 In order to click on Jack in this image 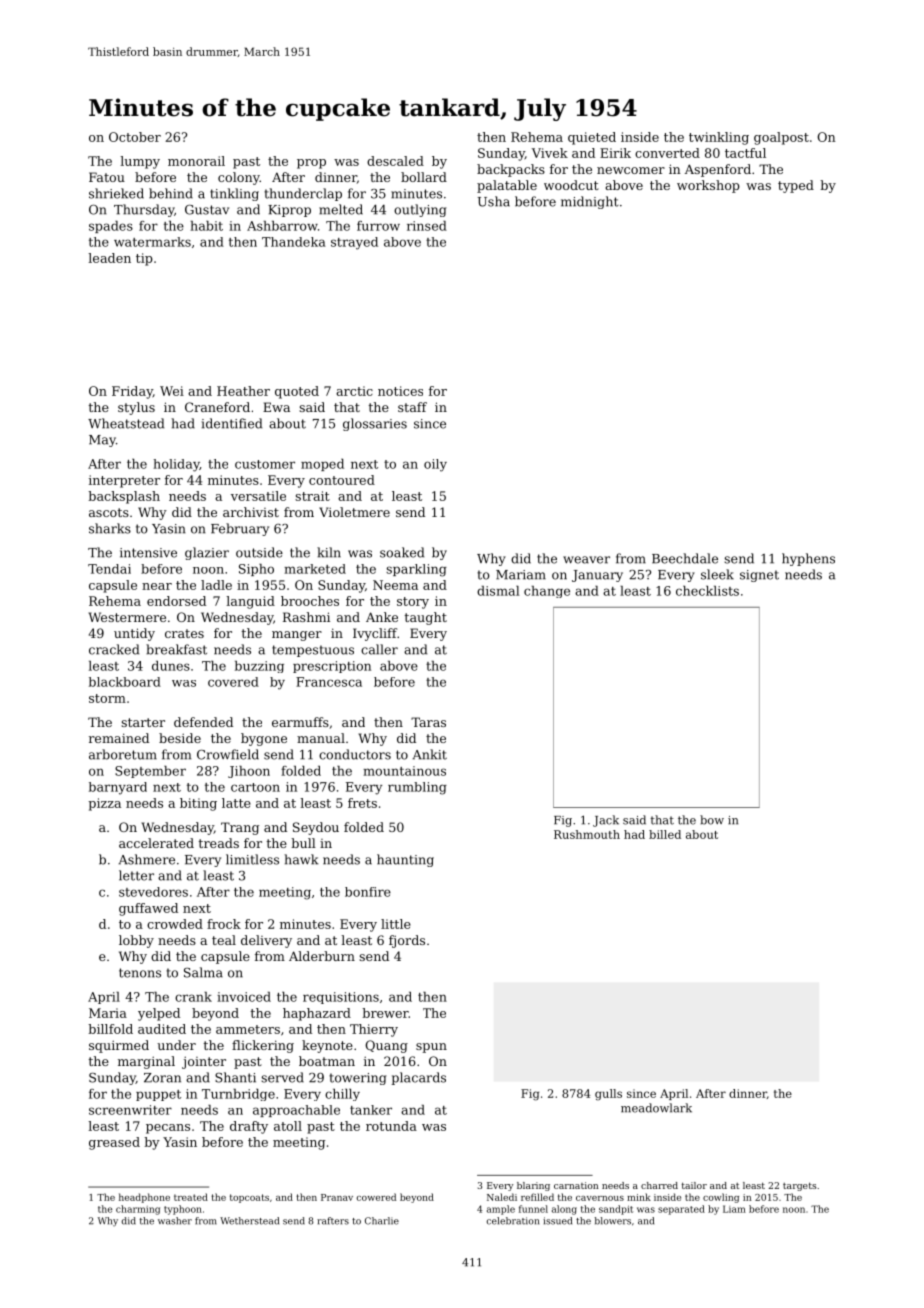, I will do `click(606, 821)`.
